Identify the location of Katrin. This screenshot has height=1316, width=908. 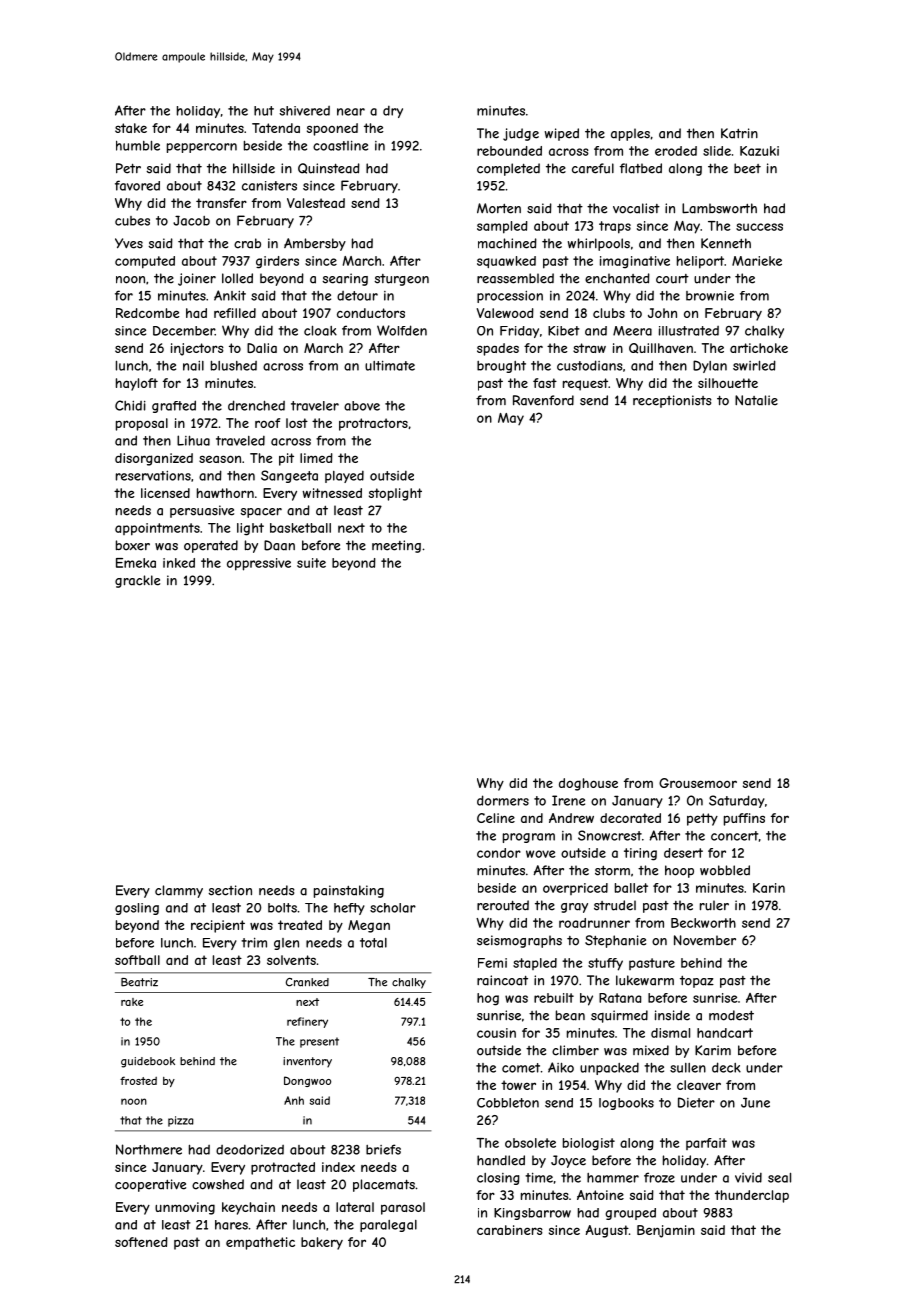
(739, 133).
